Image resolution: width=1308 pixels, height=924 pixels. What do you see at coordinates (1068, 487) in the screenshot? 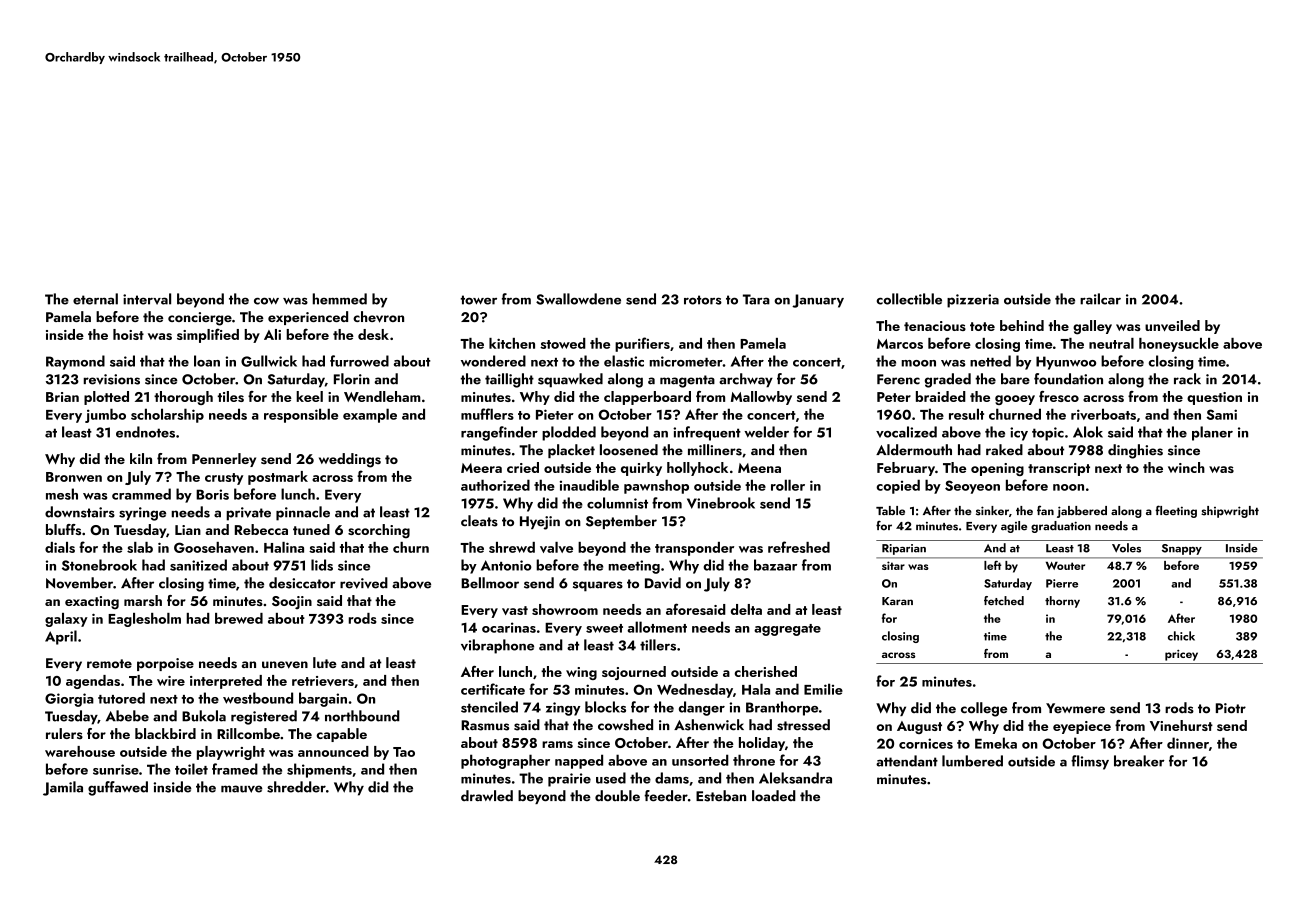
I see `noon` at bounding box center [1068, 487].
